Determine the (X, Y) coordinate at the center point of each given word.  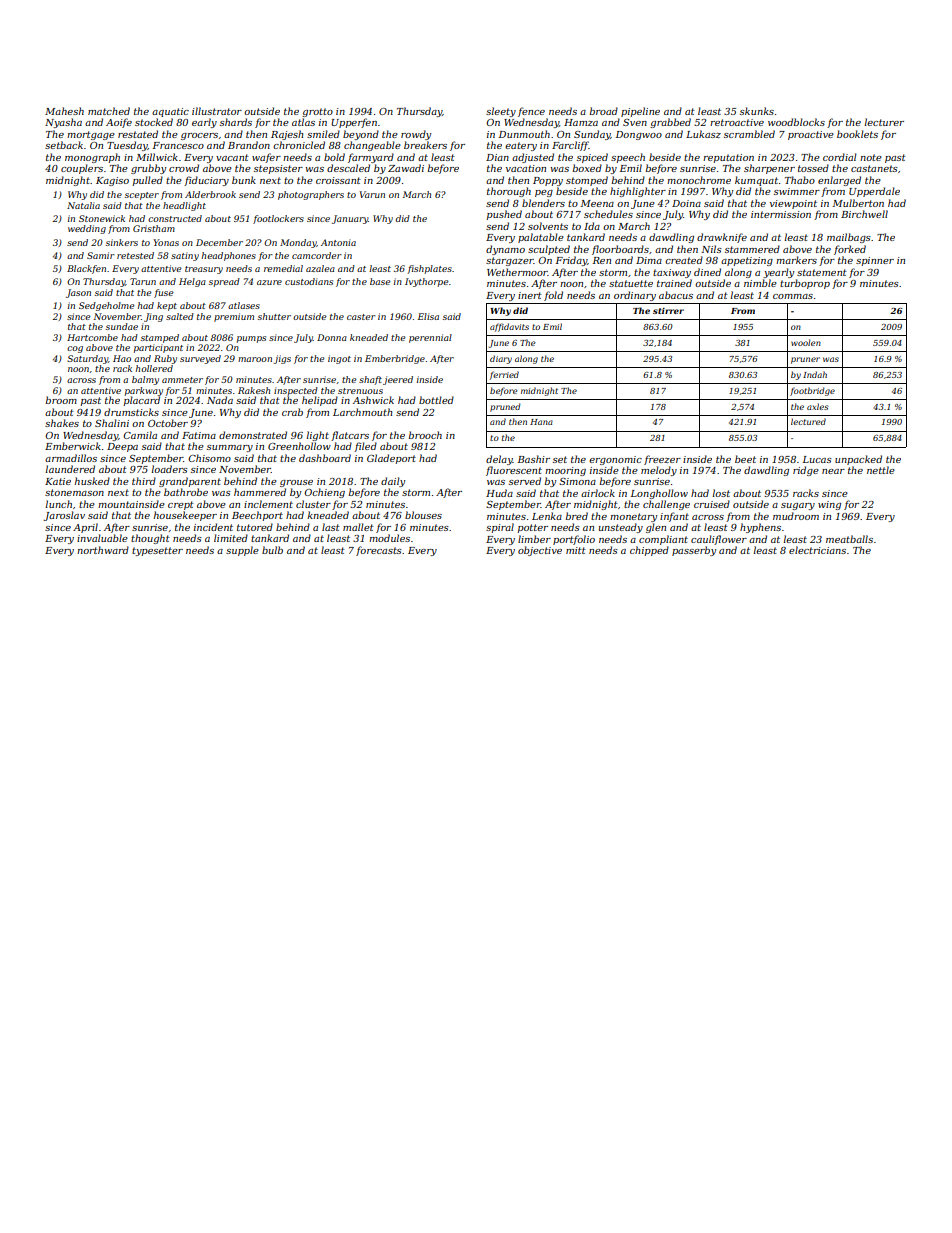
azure (269, 282)
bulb (272, 550)
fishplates (429, 269)
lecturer (884, 122)
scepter (142, 196)
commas (793, 296)
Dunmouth (524, 134)
